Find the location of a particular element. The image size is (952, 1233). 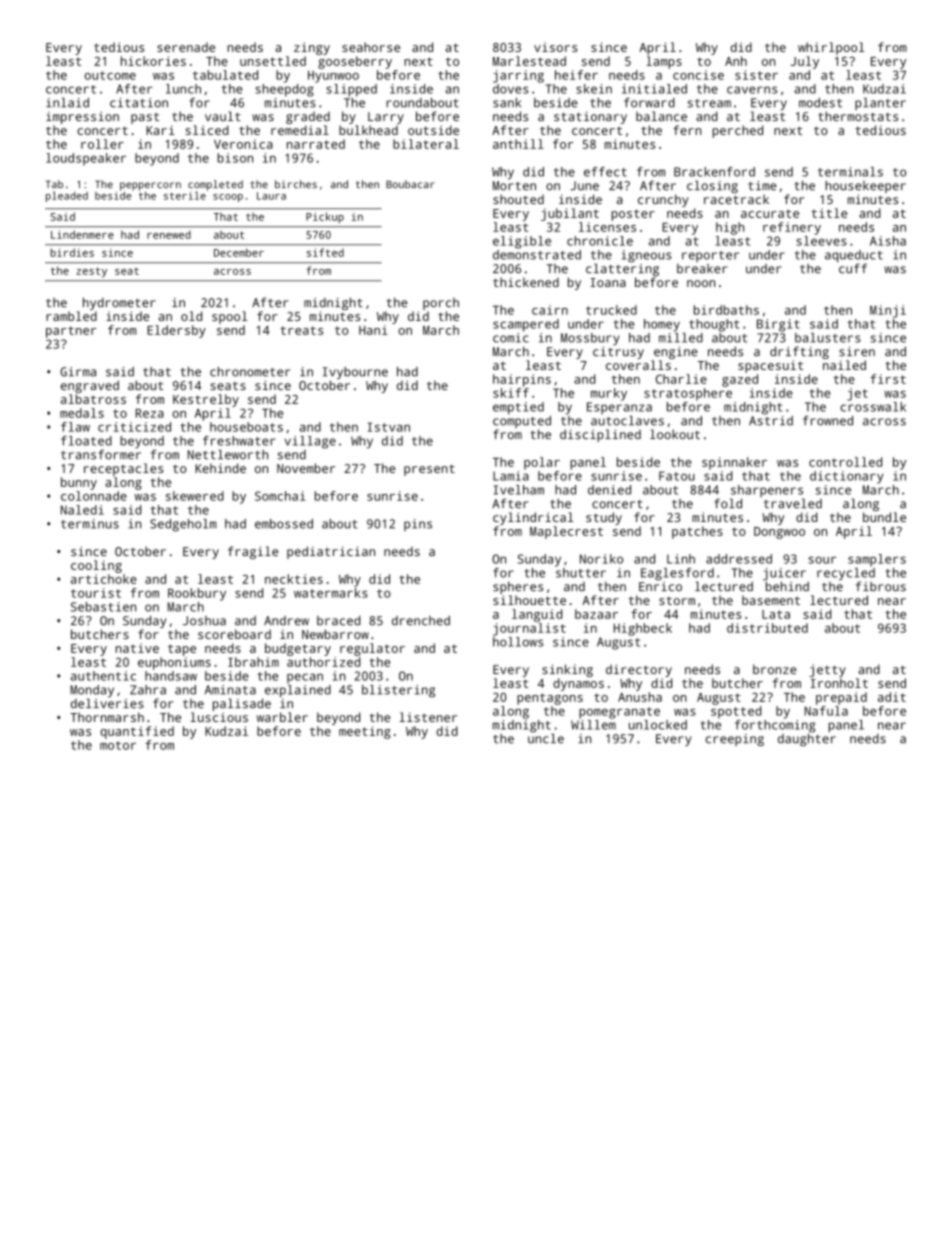

Somchai is located at coordinates (280, 496).
